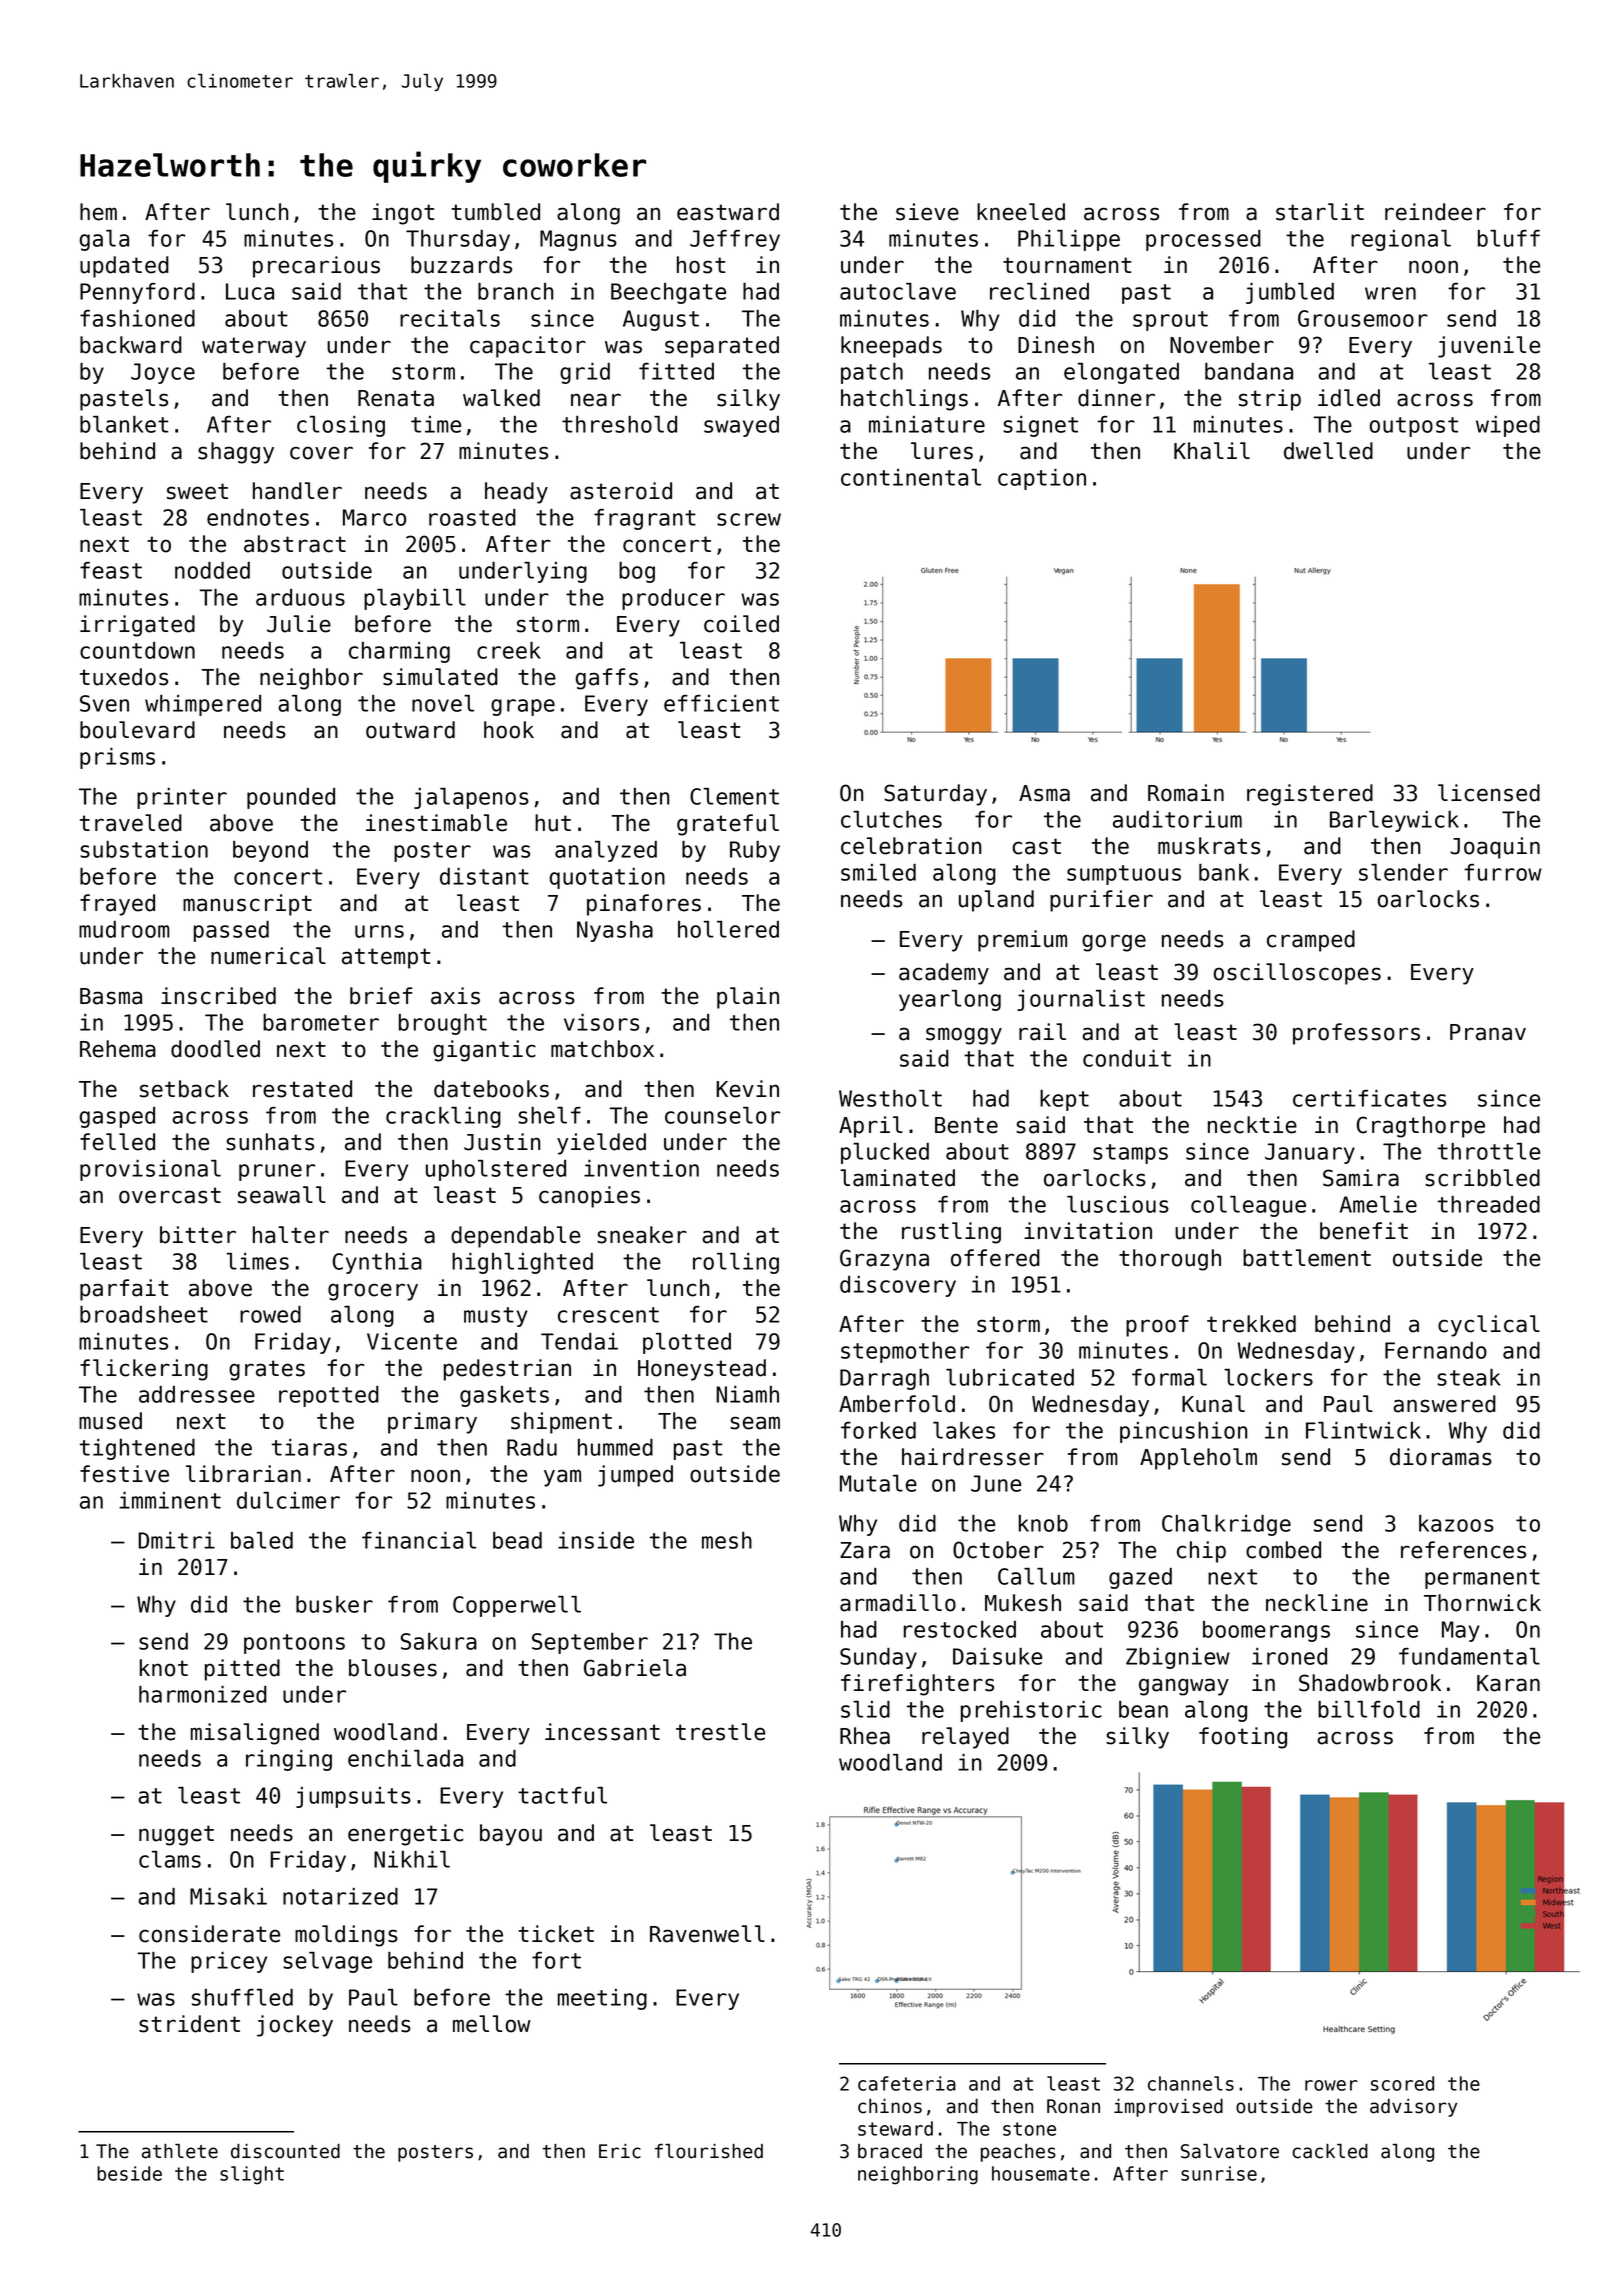  I want to click on cafeteria, so click(907, 2083).
